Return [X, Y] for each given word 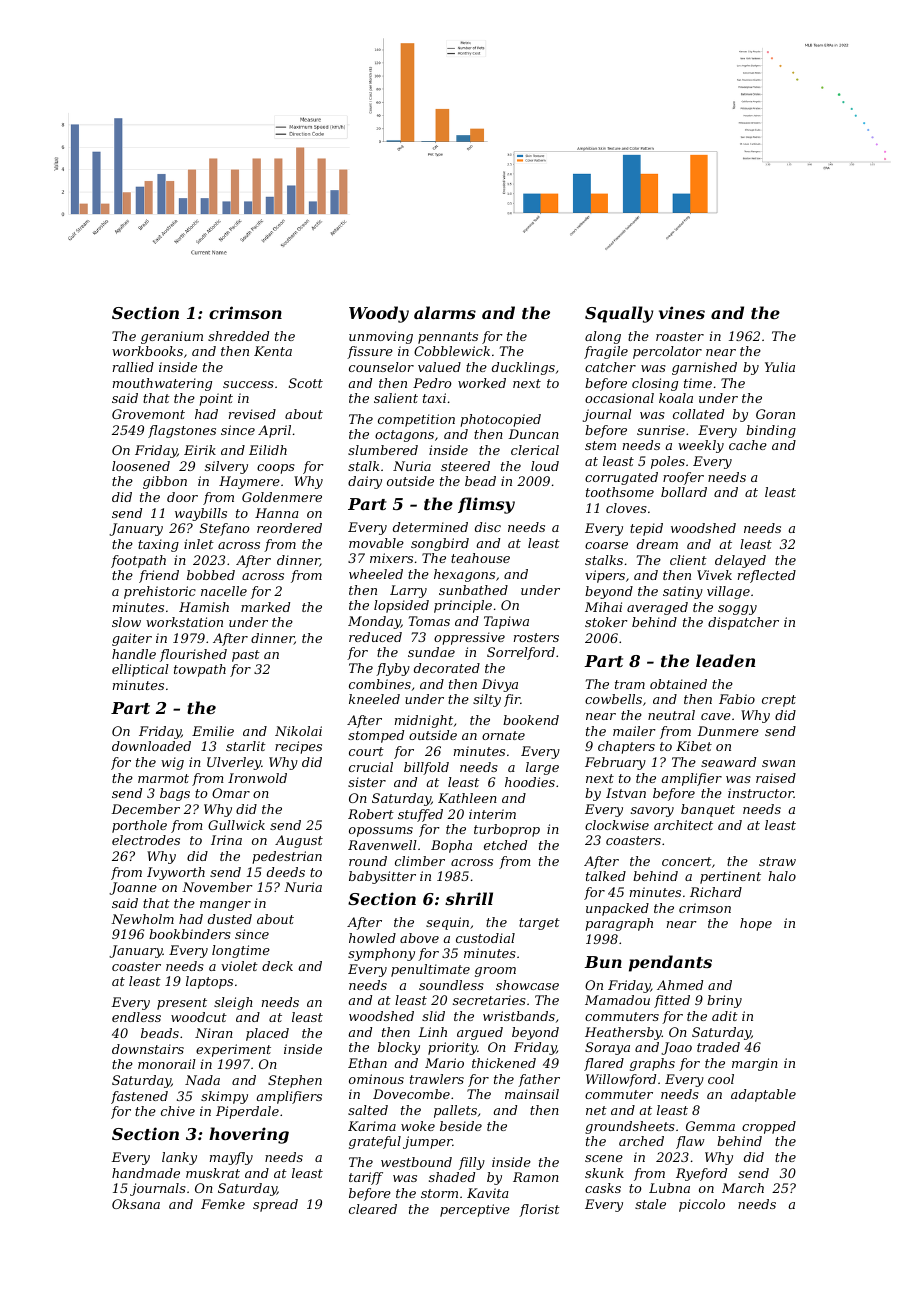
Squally [619, 314]
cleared [373, 1209]
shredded [238, 336]
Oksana [136, 1204]
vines [682, 312]
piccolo [702, 1205]
